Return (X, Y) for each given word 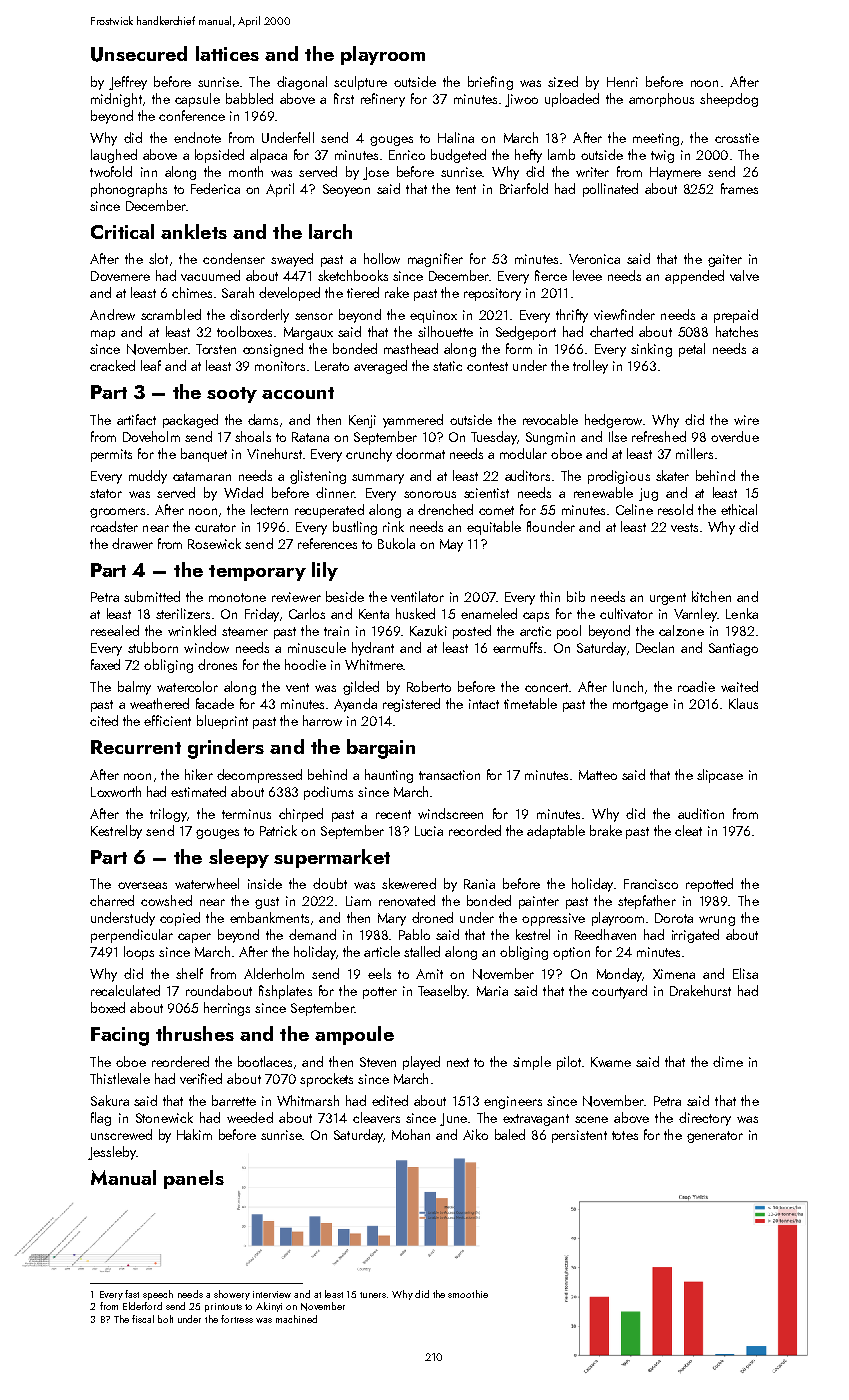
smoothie (468, 1294)
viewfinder (624, 314)
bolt (165, 1319)
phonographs (129, 190)
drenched (445, 509)
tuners (373, 1295)
